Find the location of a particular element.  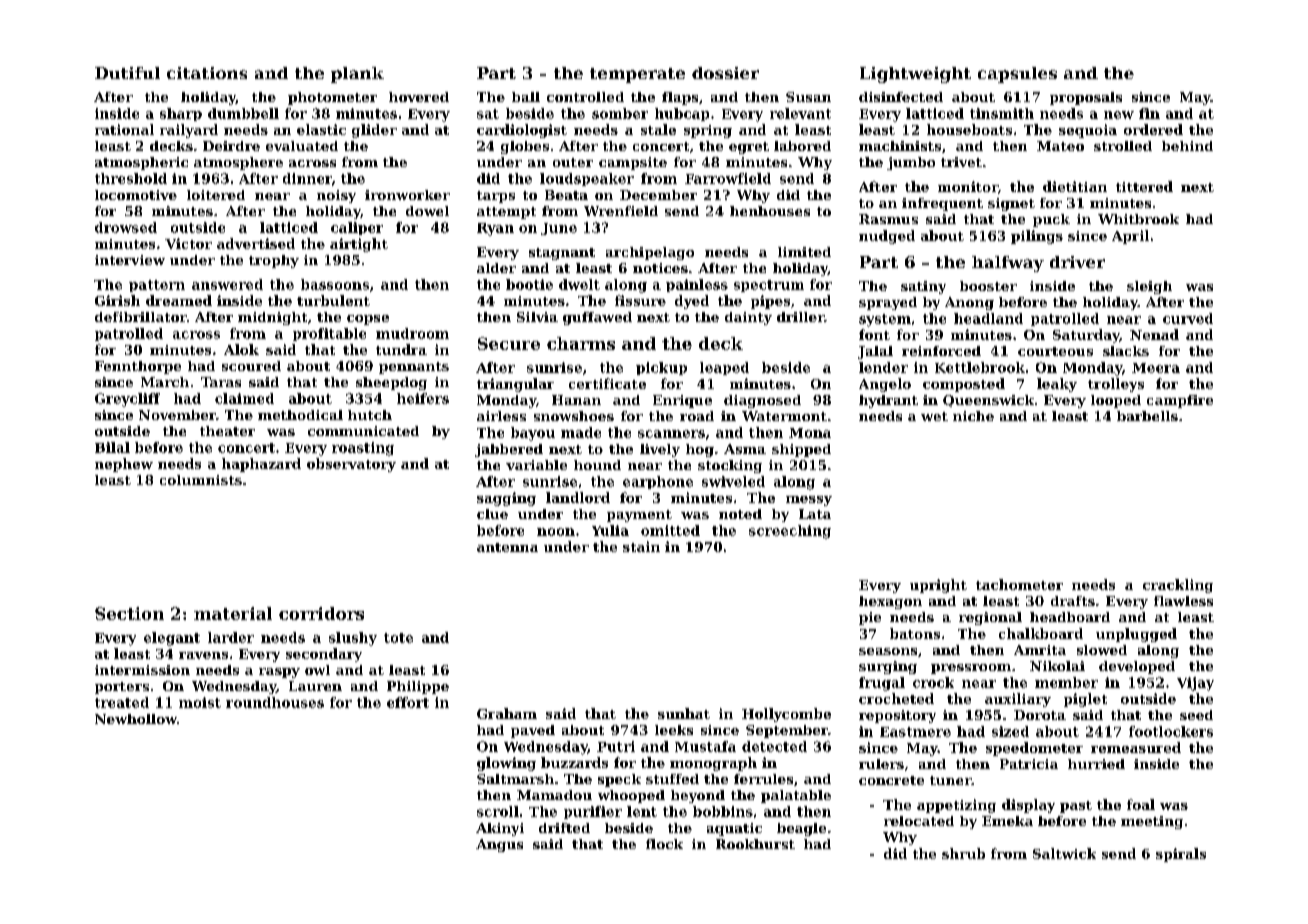

dwelt is located at coordinates (579, 284).
